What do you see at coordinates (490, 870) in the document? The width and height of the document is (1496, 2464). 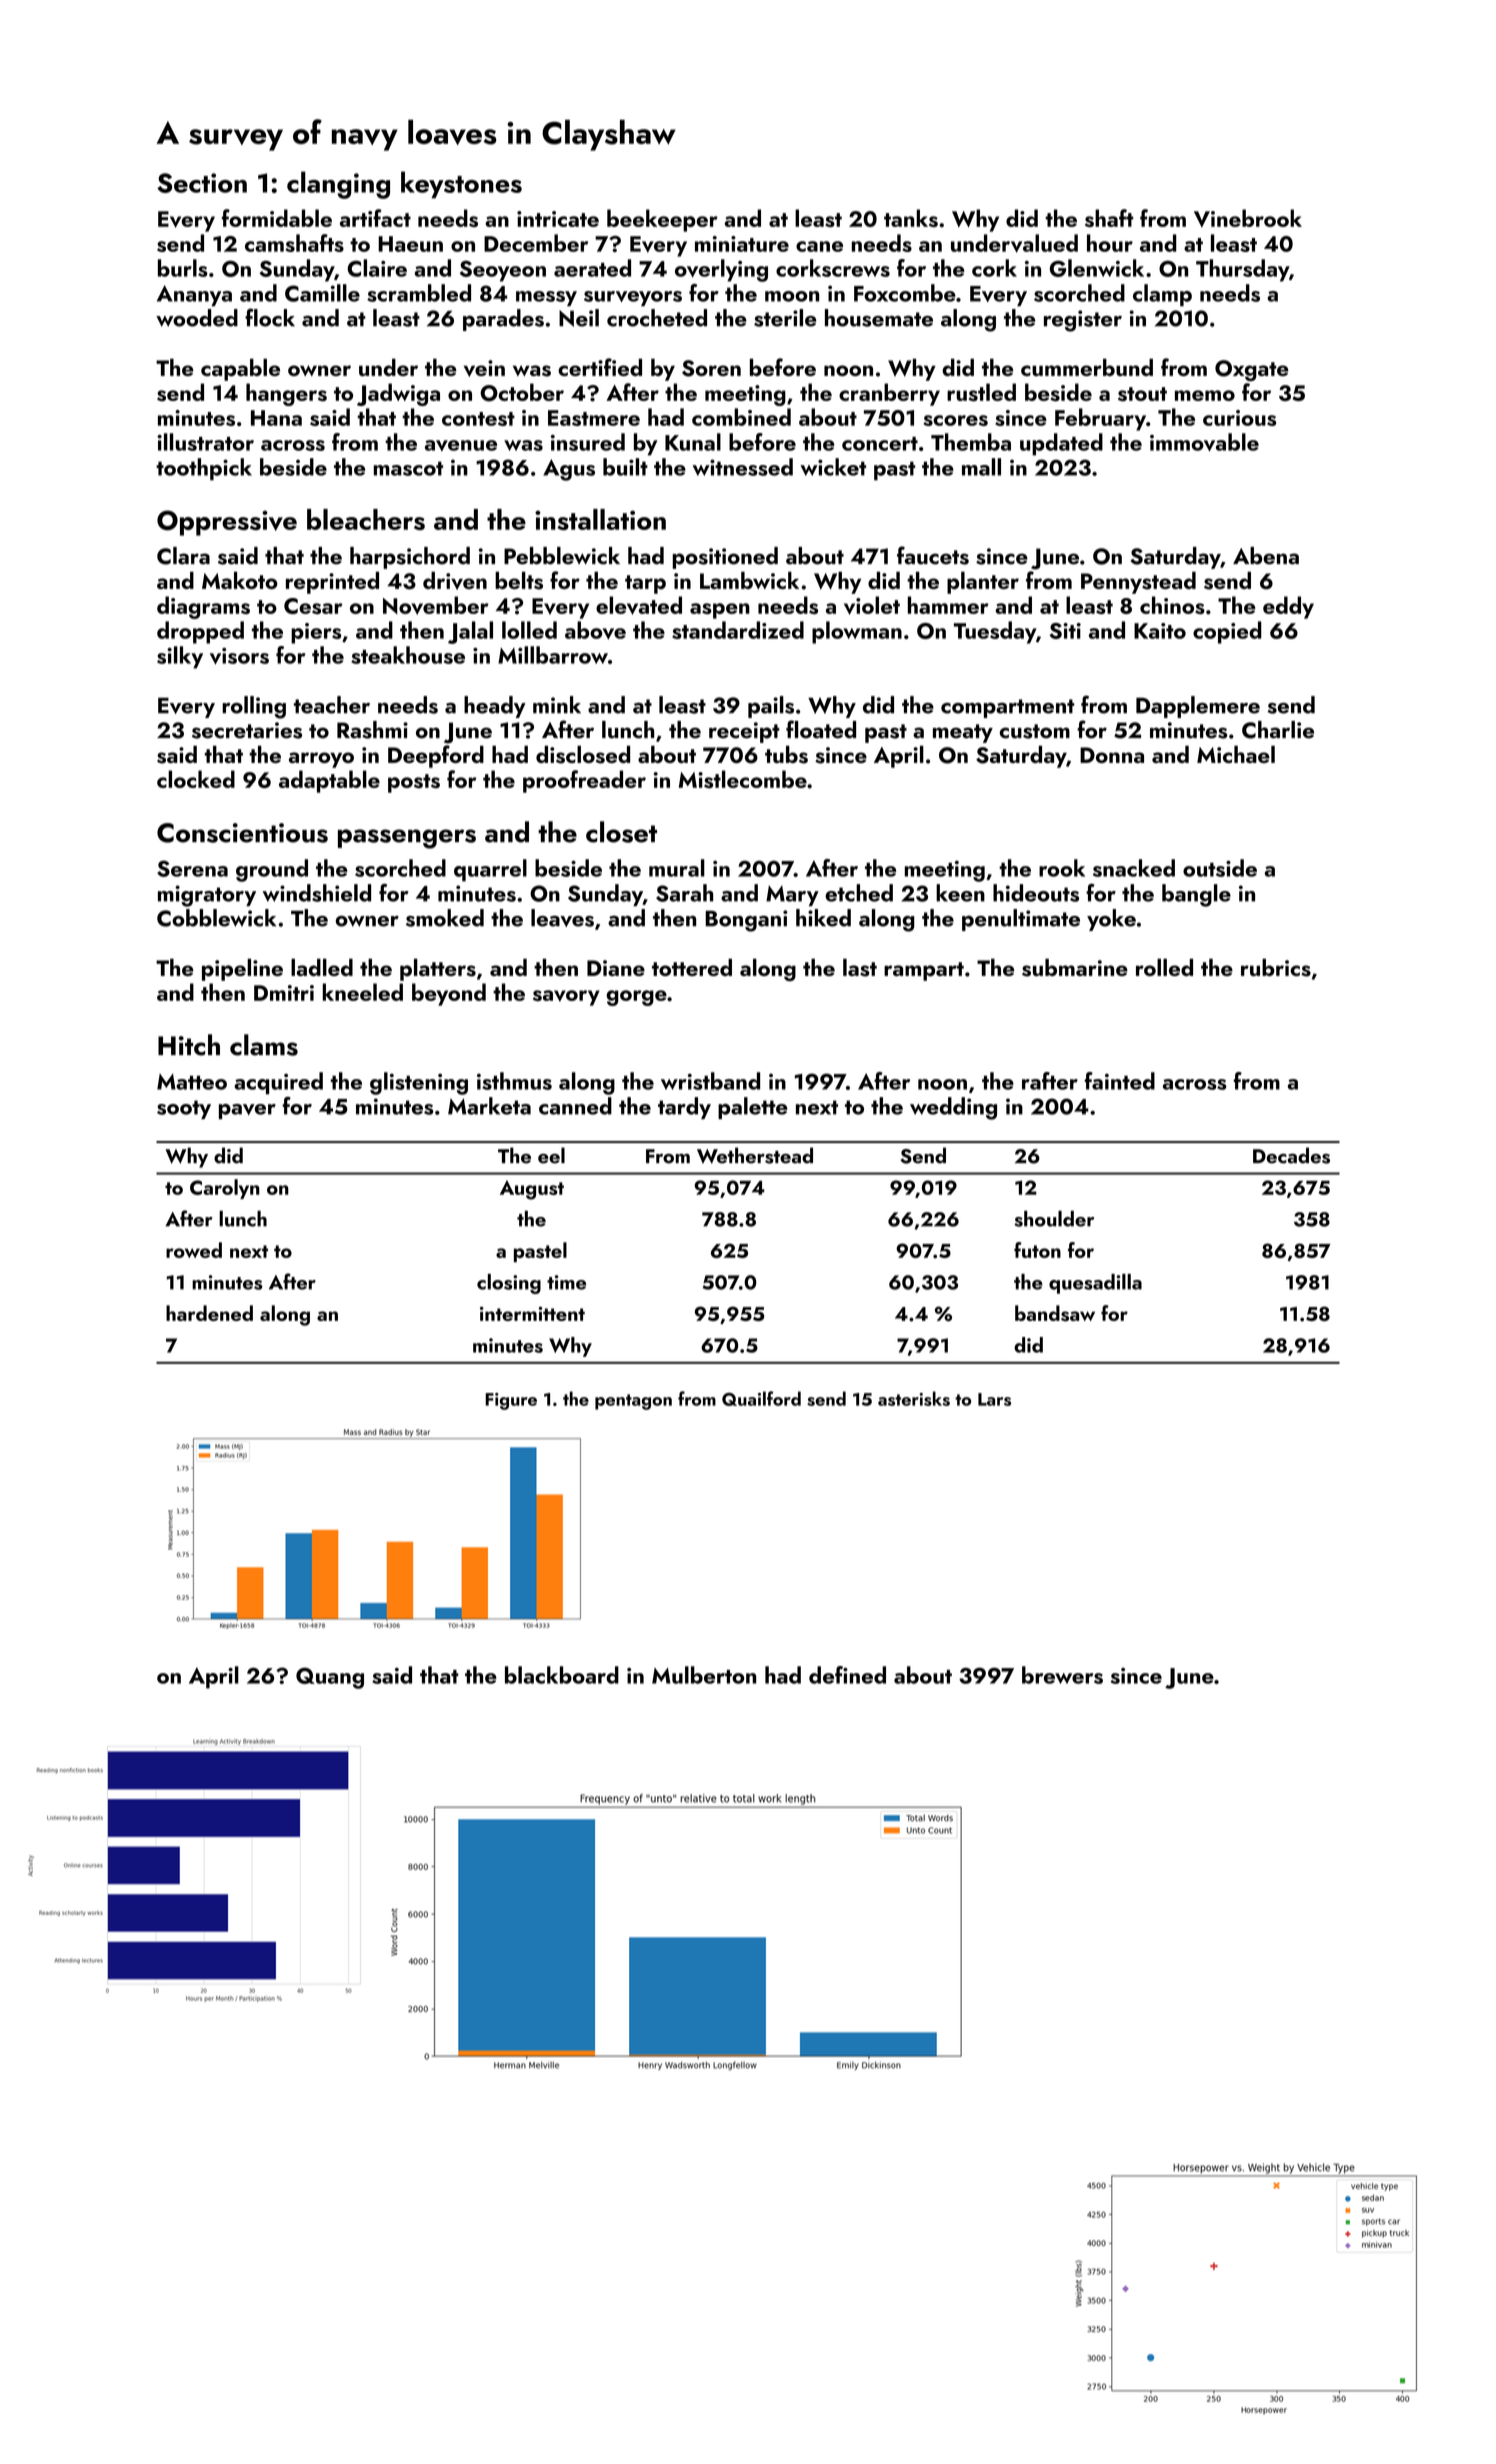 I see `quarrel` at bounding box center [490, 870].
